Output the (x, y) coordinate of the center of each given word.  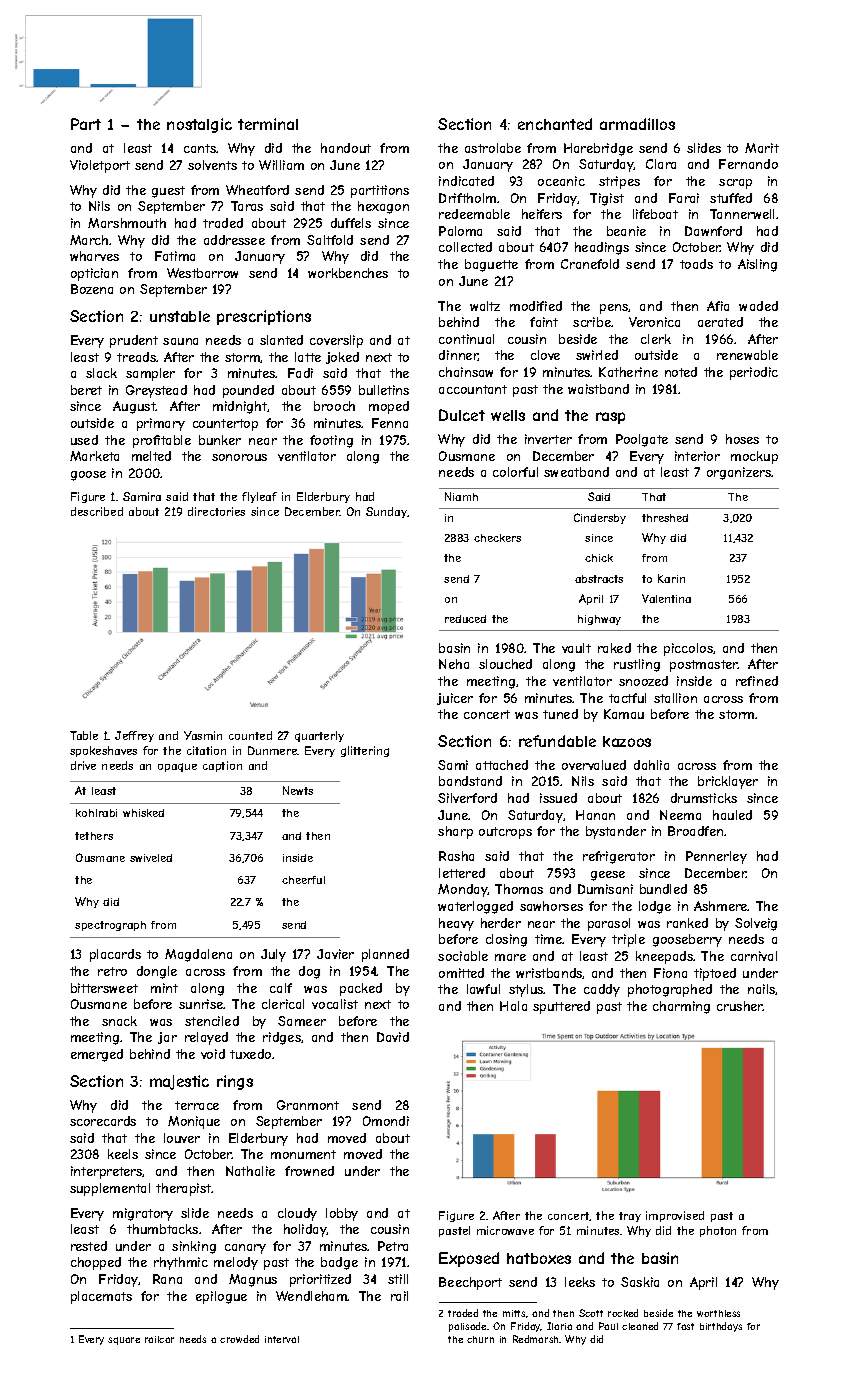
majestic (179, 1082)
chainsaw (466, 372)
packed (361, 989)
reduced (465, 619)
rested (89, 1246)
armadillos (637, 124)
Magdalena (198, 955)
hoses (742, 439)
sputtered (561, 1007)
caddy (602, 990)
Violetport (100, 166)
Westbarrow (202, 273)
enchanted (555, 124)
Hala (513, 1006)
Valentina (666, 598)
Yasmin (203, 735)
